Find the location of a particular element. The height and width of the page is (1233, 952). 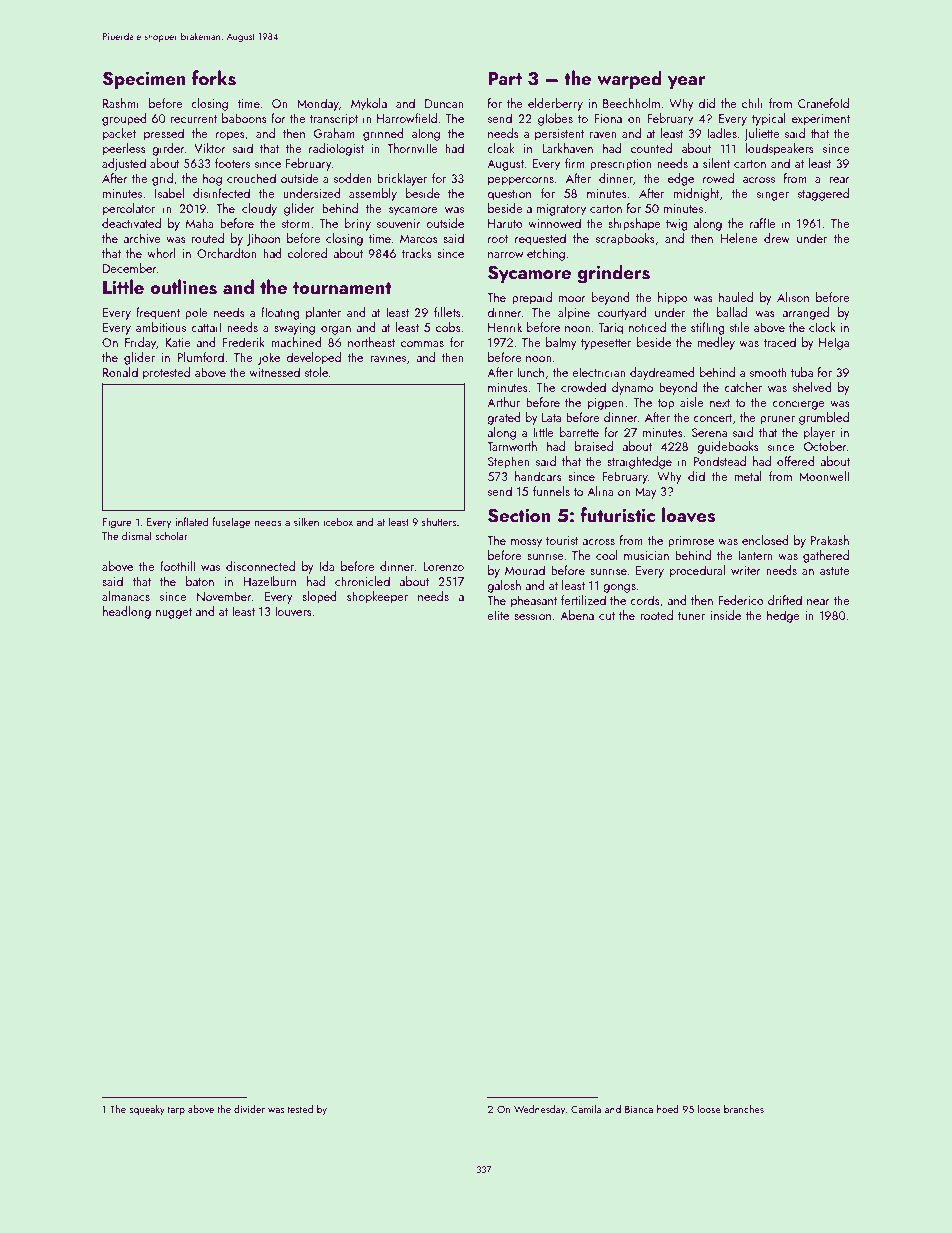

headlong is located at coordinates (127, 612).
